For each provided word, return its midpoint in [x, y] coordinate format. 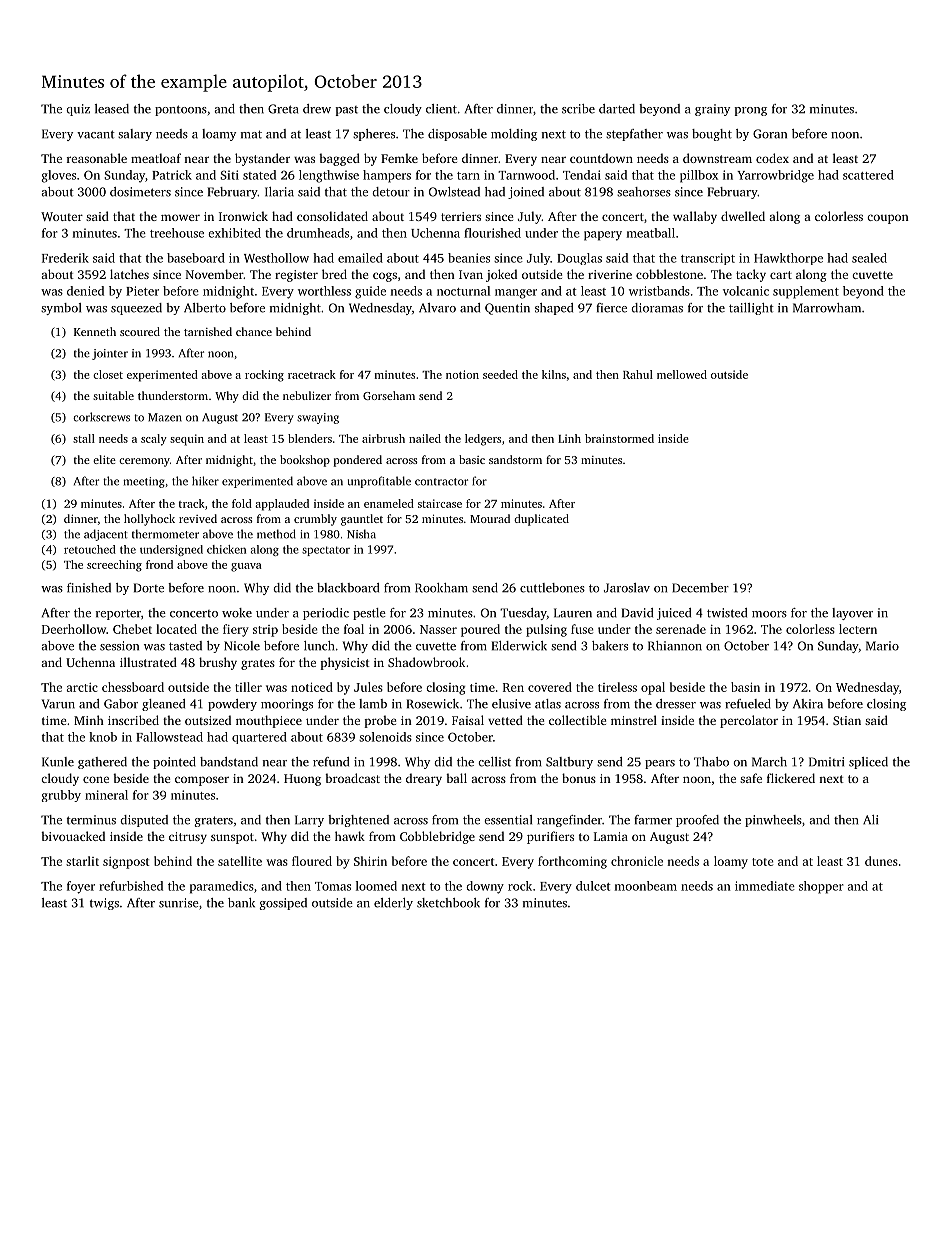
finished [89, 588]
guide [370, 292]
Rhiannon [675, 646]
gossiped [283, 904]
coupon [888, 219]
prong [751, 111]
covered [550, 687]
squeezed [136, 309]
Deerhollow [74, 629]
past [347, 111]
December [700, 588]
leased [112, 109]
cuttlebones [552, 588]
